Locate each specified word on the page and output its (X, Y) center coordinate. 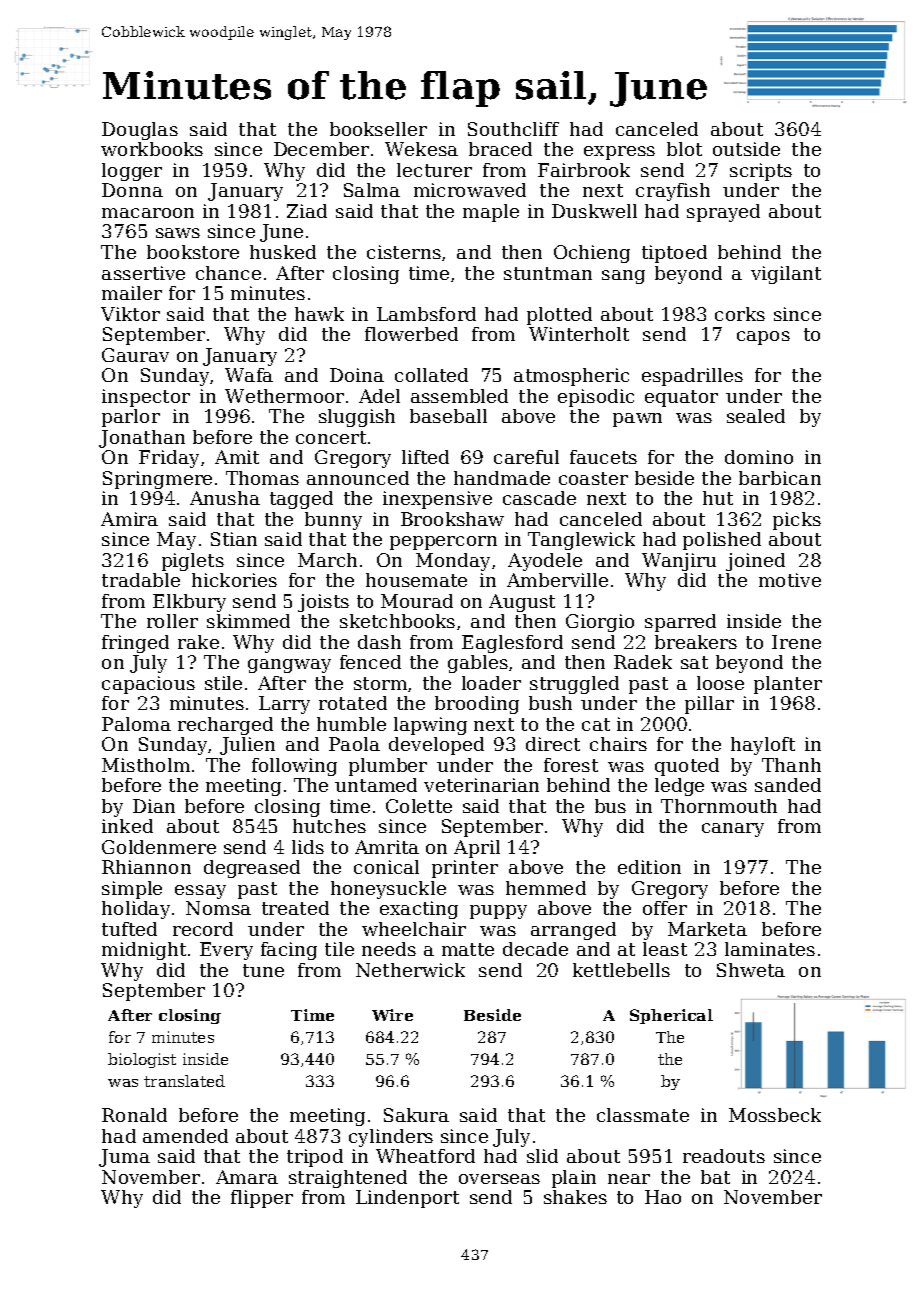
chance (228, 273)
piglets (193, 562)
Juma (124, 1158)
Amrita (387, 847)
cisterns (404, 252)
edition (649, 867)
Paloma (136, 724)
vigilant (786, 275)
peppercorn (443, 543)
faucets (603, 457)
